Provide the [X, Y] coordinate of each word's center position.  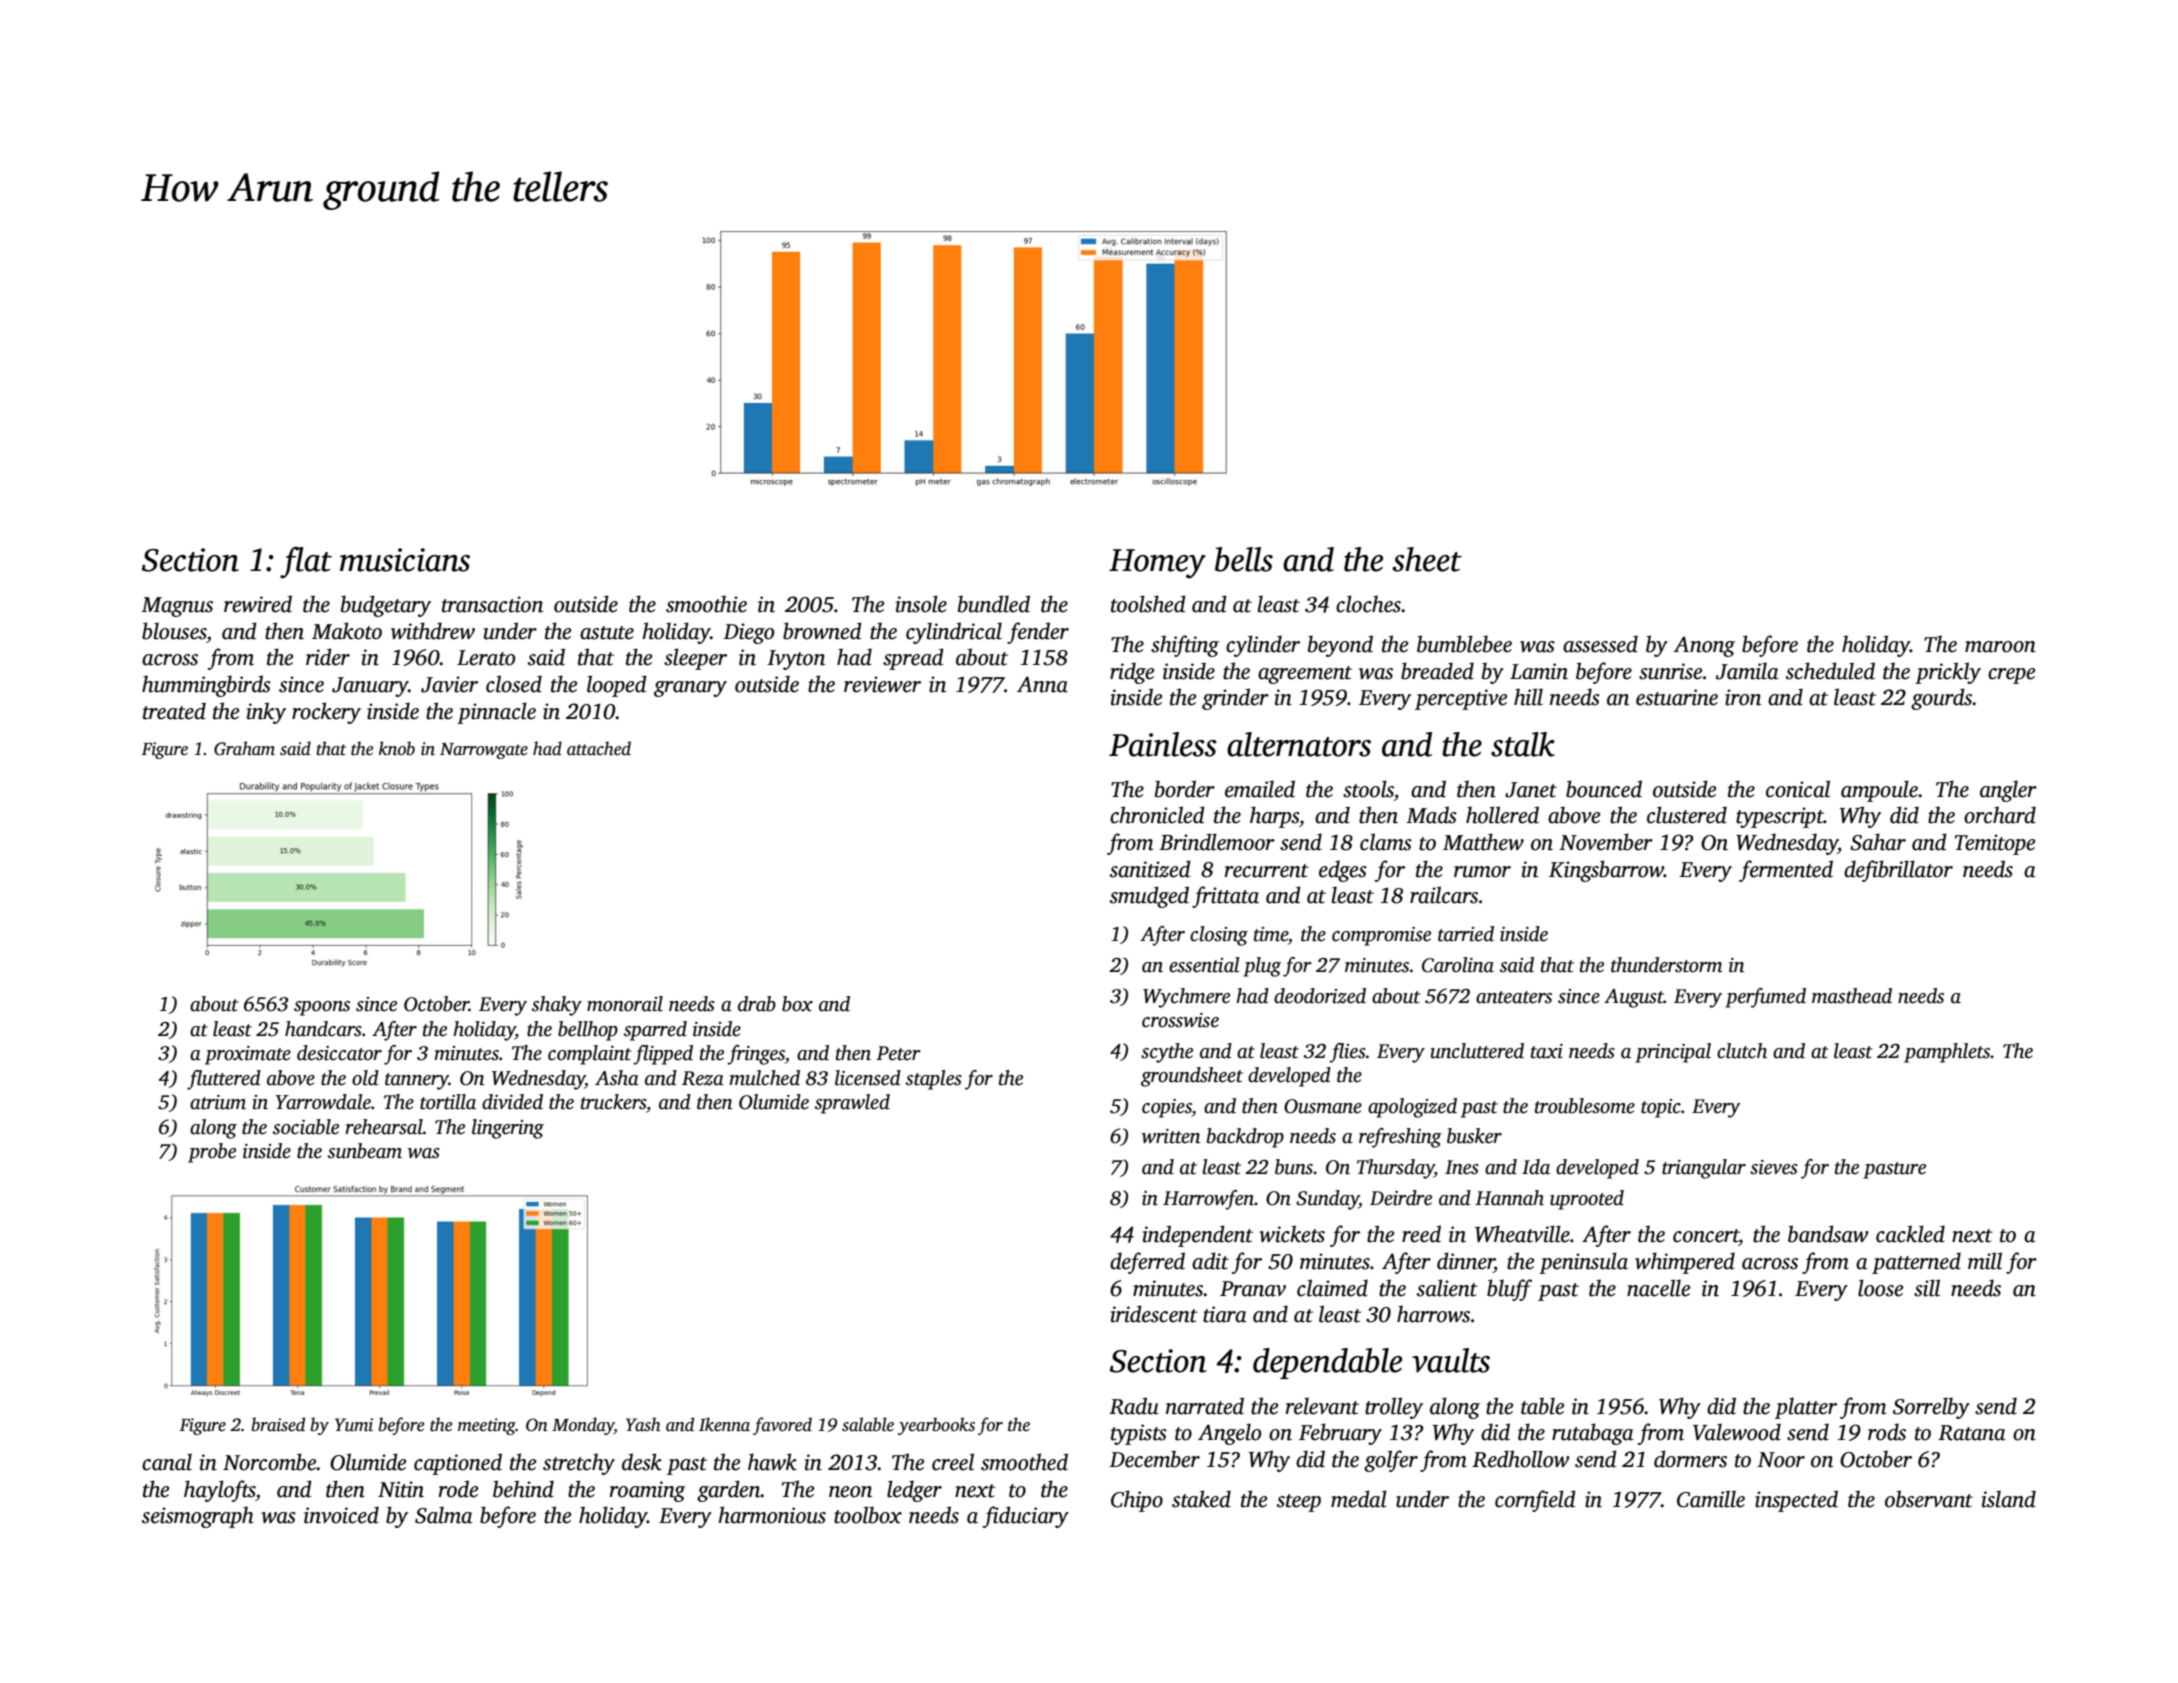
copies [1167, 1108]
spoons [322, 1008]
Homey [1157, 564]
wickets [1292, 1234]
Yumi [354, 1425]
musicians [405, 560]
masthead [1852, 996]
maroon [2000, 647]
